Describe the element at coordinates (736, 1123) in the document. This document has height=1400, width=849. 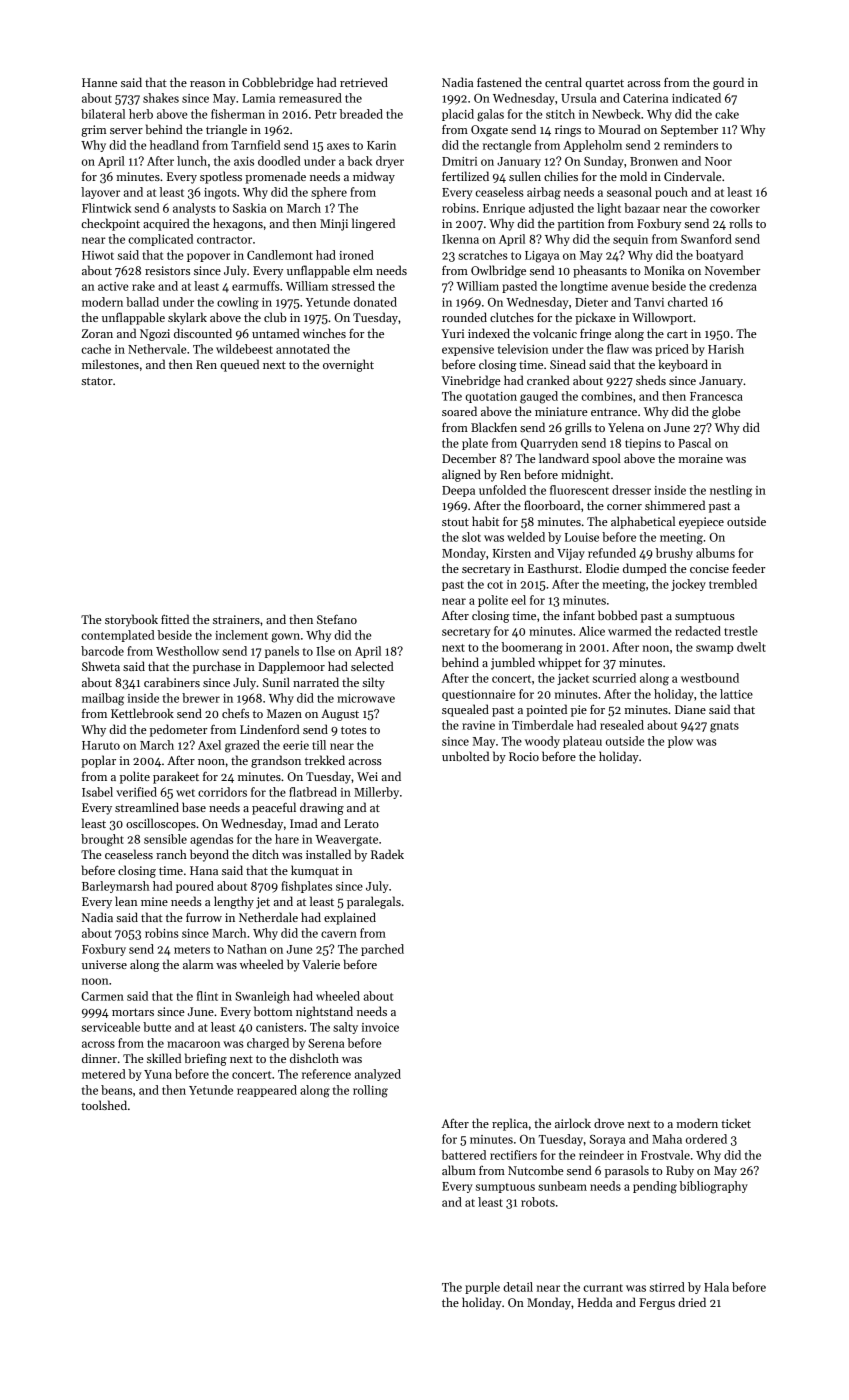
I see `ticket` at that location.
